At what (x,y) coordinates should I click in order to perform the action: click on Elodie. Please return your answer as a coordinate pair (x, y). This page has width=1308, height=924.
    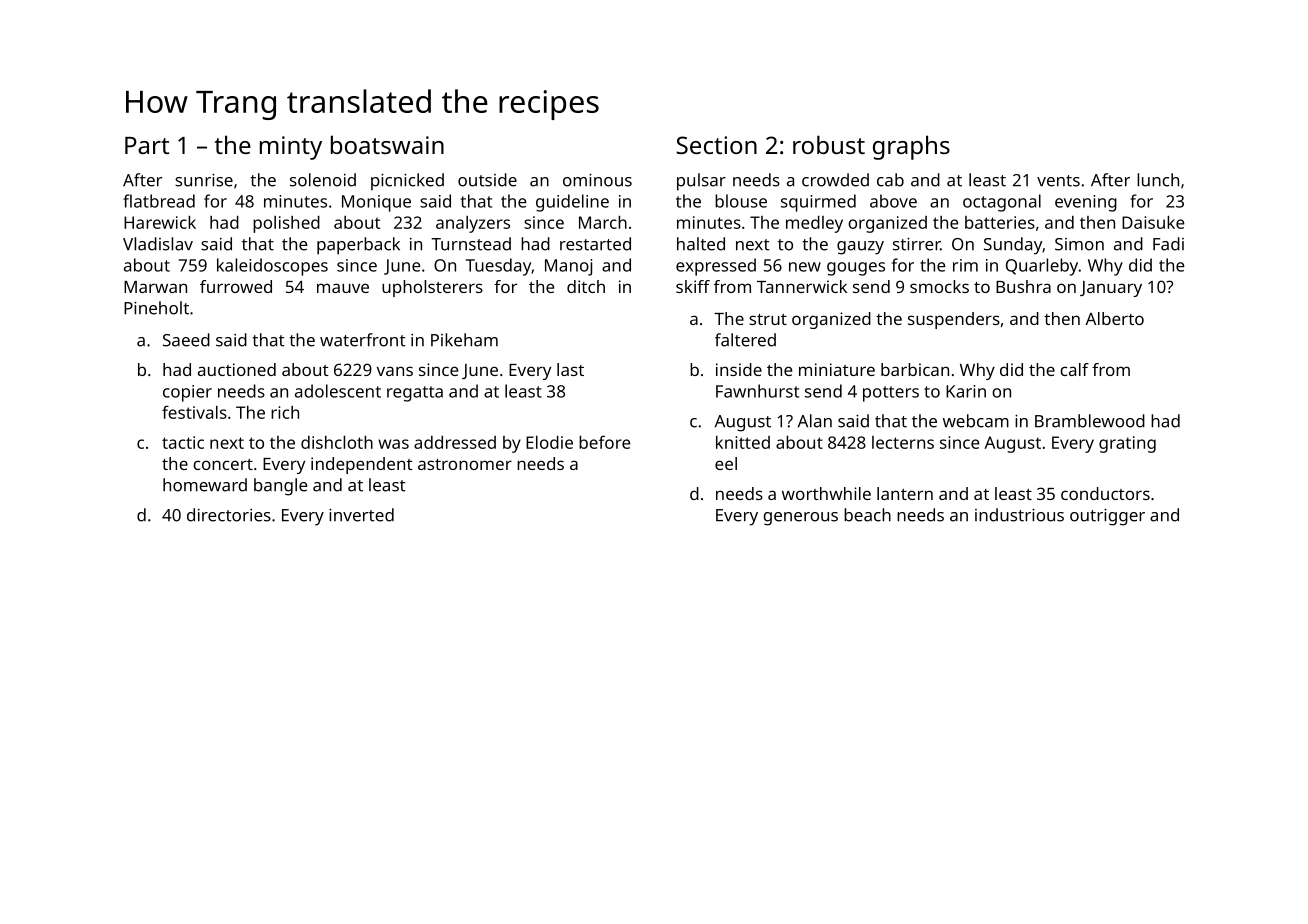
    Looking at the image, I should click on (549, 442).
